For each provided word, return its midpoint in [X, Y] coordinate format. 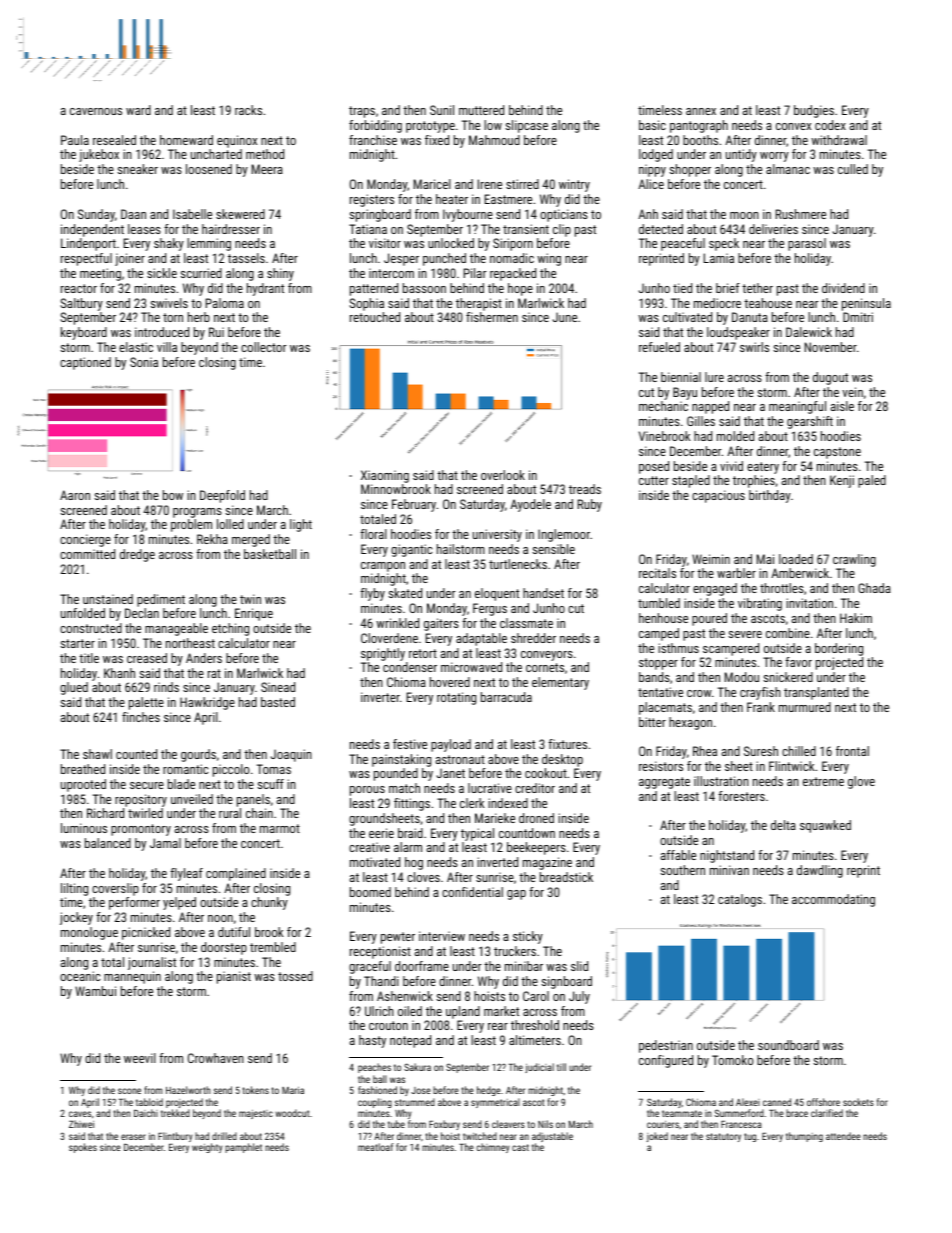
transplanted [816, 693]
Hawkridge [207, 703]
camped [659, 634]
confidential [472, 892]
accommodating [833, 900]
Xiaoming [385, 476]
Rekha [212, 539]
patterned [374, 289]
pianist [234, 977]
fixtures [567, 744]
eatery [763, 468]
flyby [372, 594]
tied [682, 288]
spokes [83, 1148]
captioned [85, 363]
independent [92, 230]
